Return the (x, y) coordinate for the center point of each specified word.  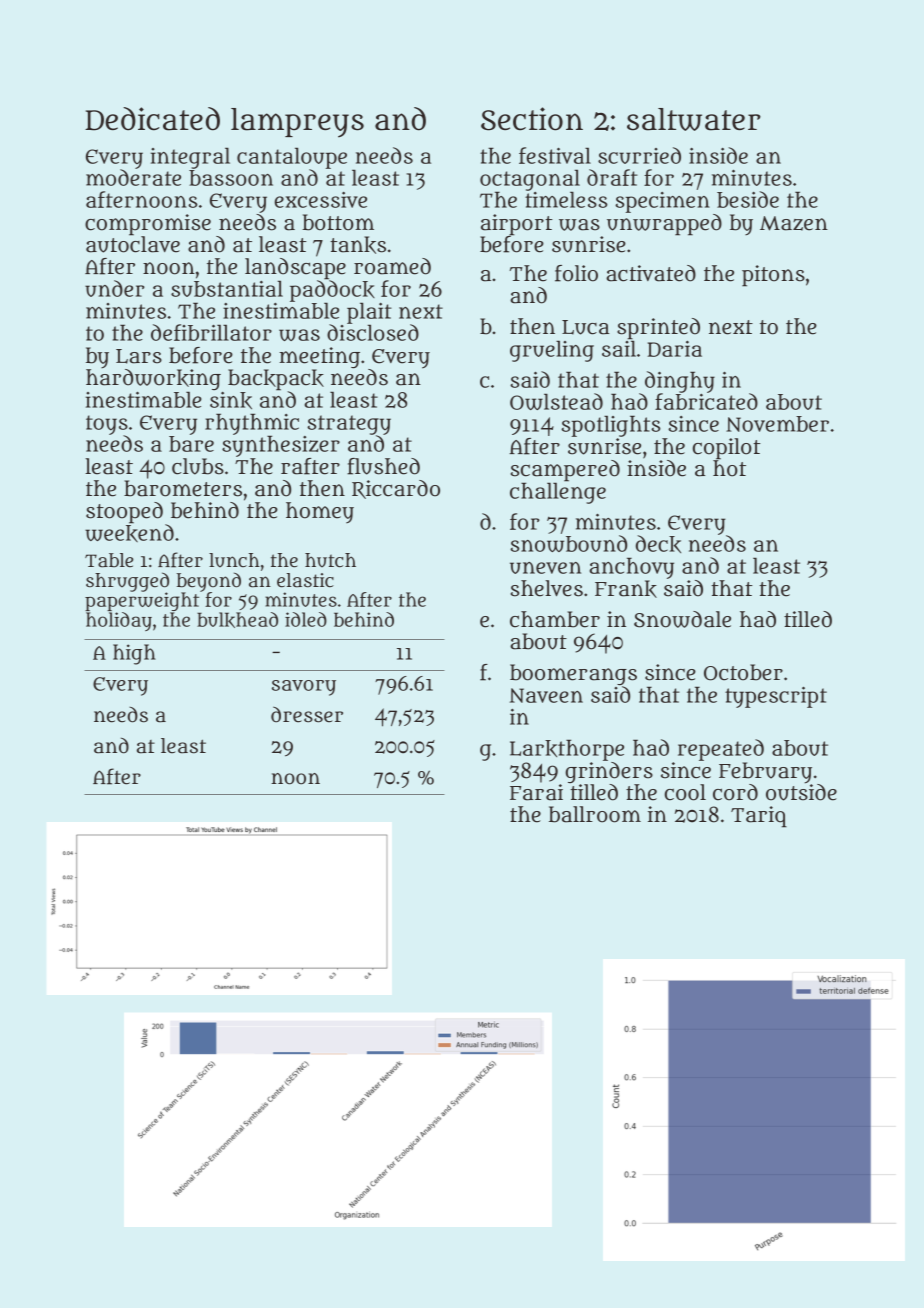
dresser (307, 714)
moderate (133, 177)
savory (304, 688)
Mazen (794, 223)
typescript (776, 697)
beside (748, 199)
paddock (332, 291)
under (115, 288)
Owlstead (556, 401)
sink (231, 400)
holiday (119, 621)
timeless (566, 199)
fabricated (706, 401)
